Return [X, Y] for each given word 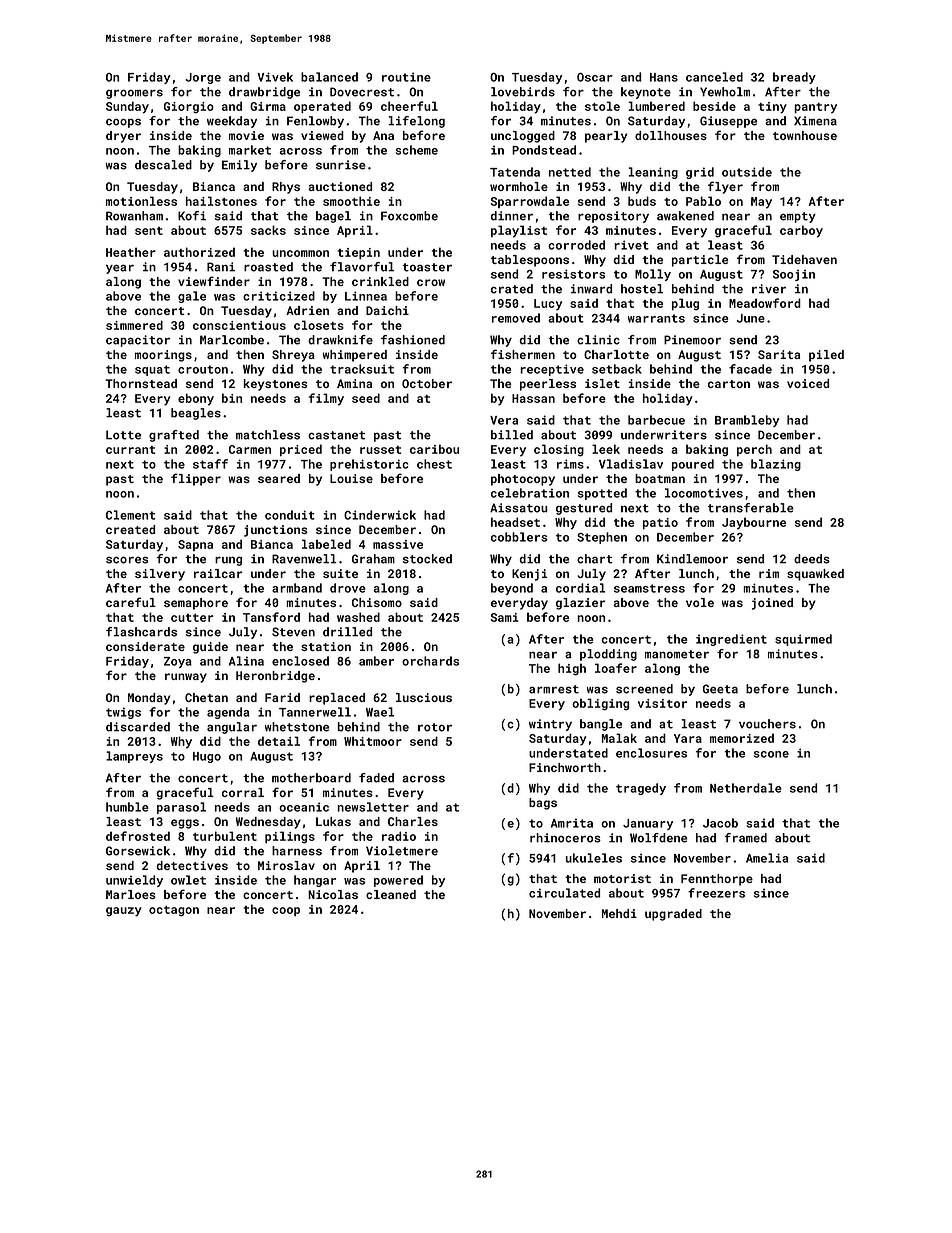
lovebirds [523, 92]
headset [515, 522]
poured [693, 465]
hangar [315, 881]
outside [747, 172]
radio [399, 836]
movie [246, 135]
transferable [751, 508]
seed [366, 398]
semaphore [196, 604]
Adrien [307, 310]
